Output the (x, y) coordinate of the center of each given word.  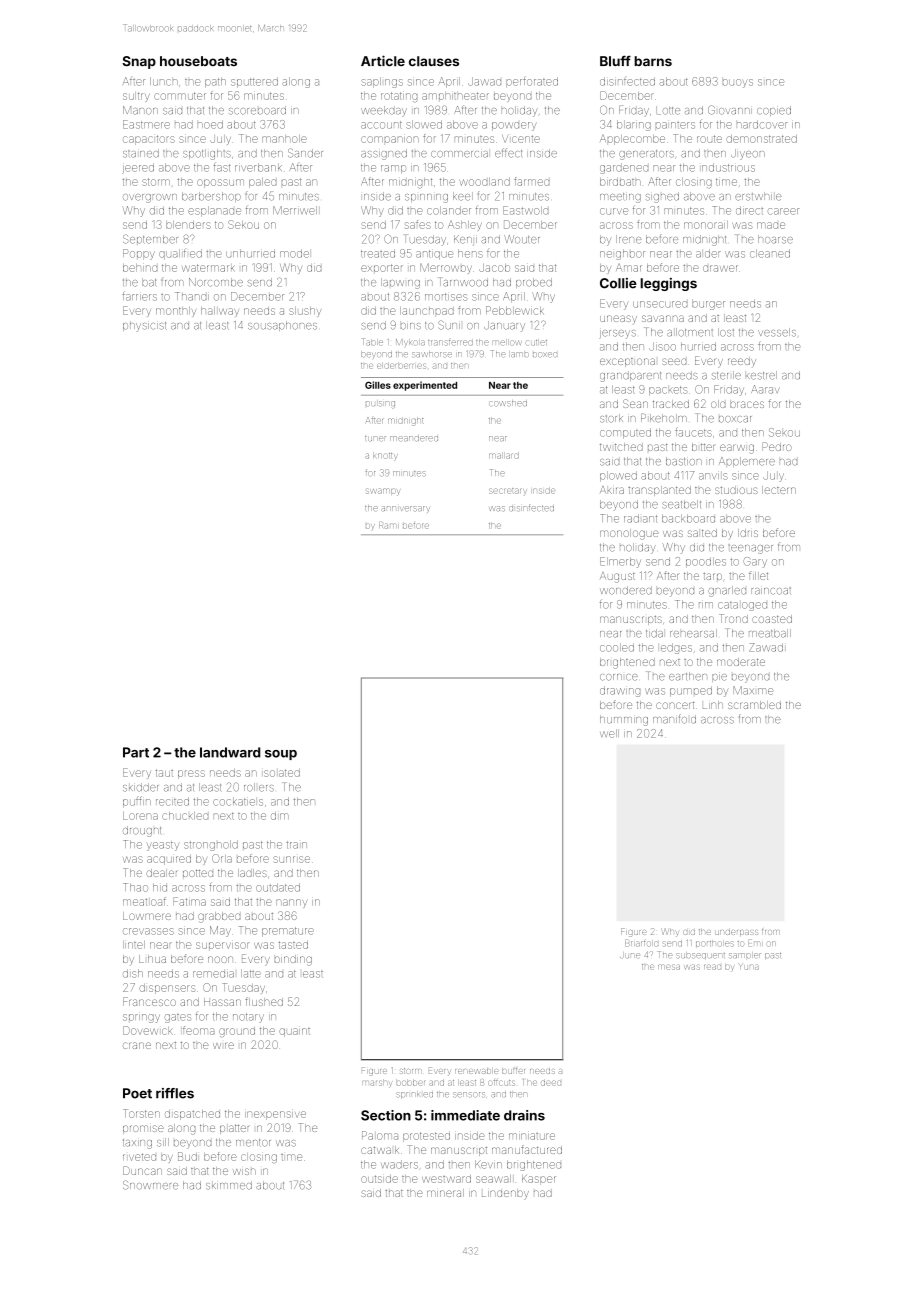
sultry (136, 97)
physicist (145, 327)
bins (411, 326)
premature (288, 931)
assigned (384, 154)
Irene (629, 239)
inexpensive (275, 1115)
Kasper (539, 1180)
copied (774, 111)
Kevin (488, 1164)
